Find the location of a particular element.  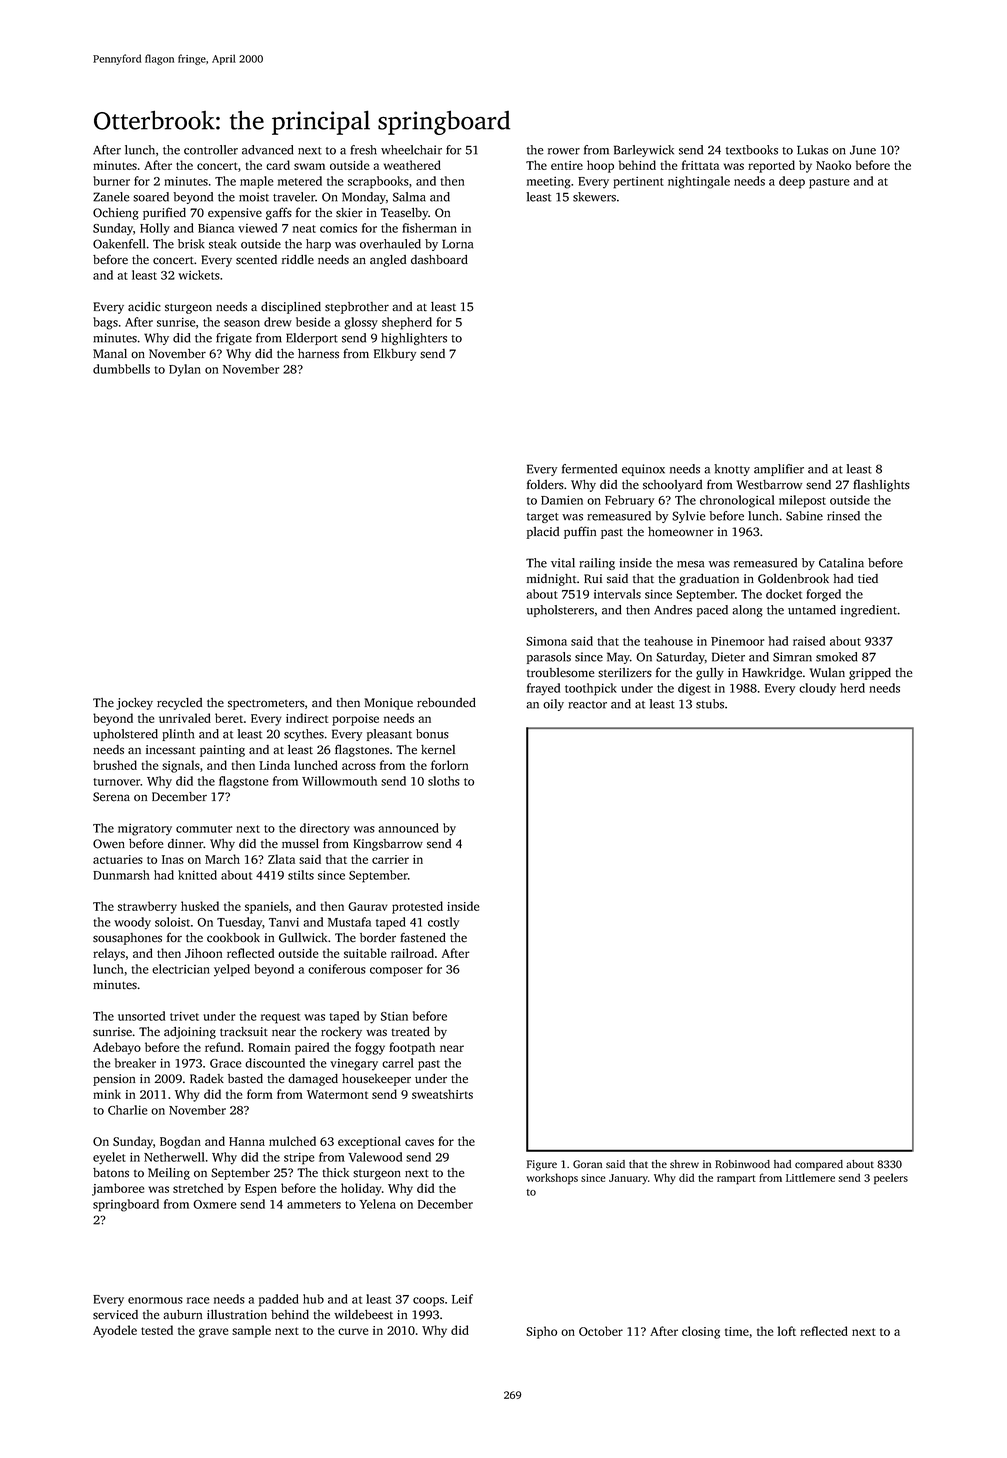

flashlights is located at coordinates (881, 485).
